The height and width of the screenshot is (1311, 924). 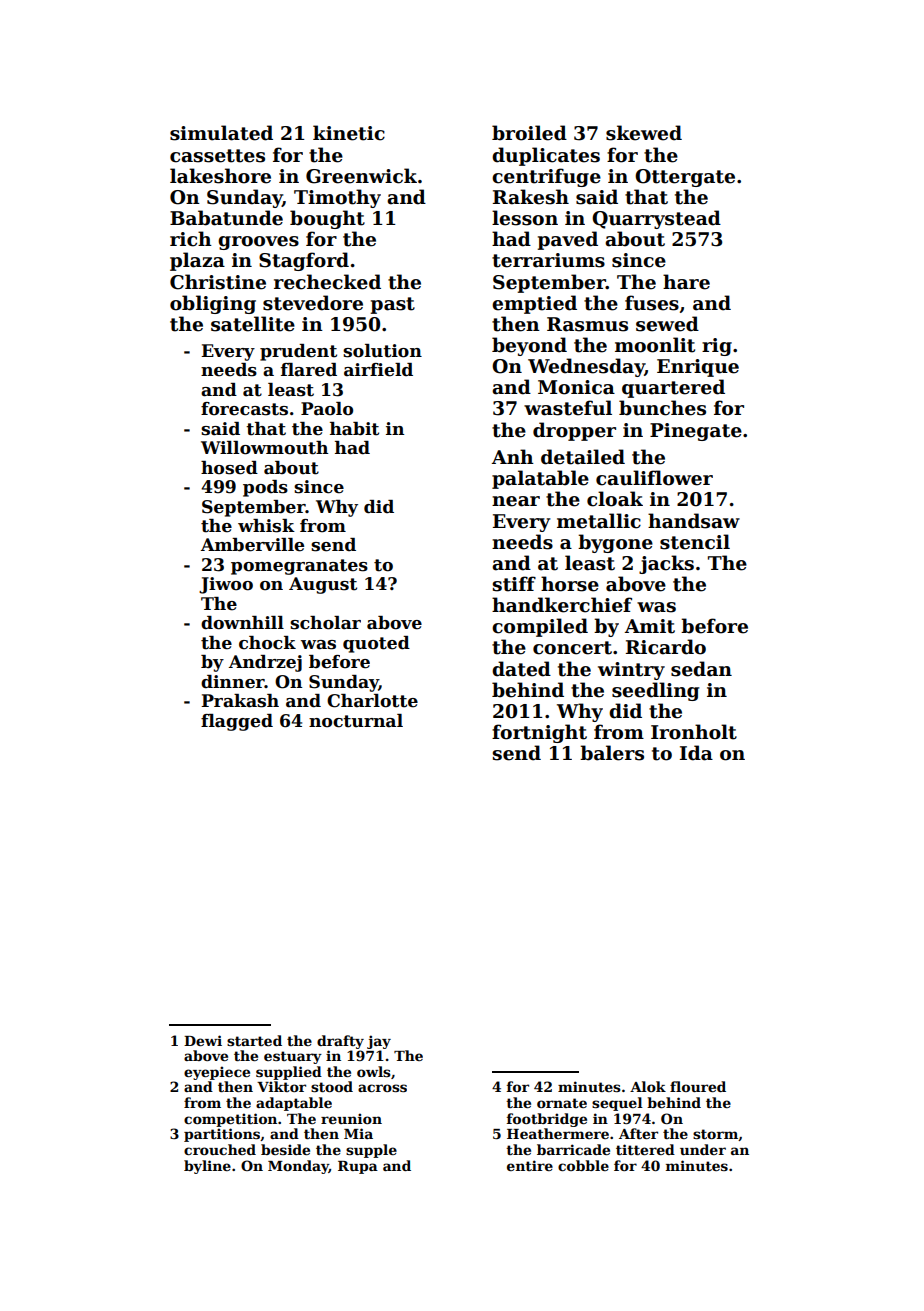 What do you see at coordinates (696, 753) in the screenshot?
I see `Ida` at bounding box center [696, 753].
